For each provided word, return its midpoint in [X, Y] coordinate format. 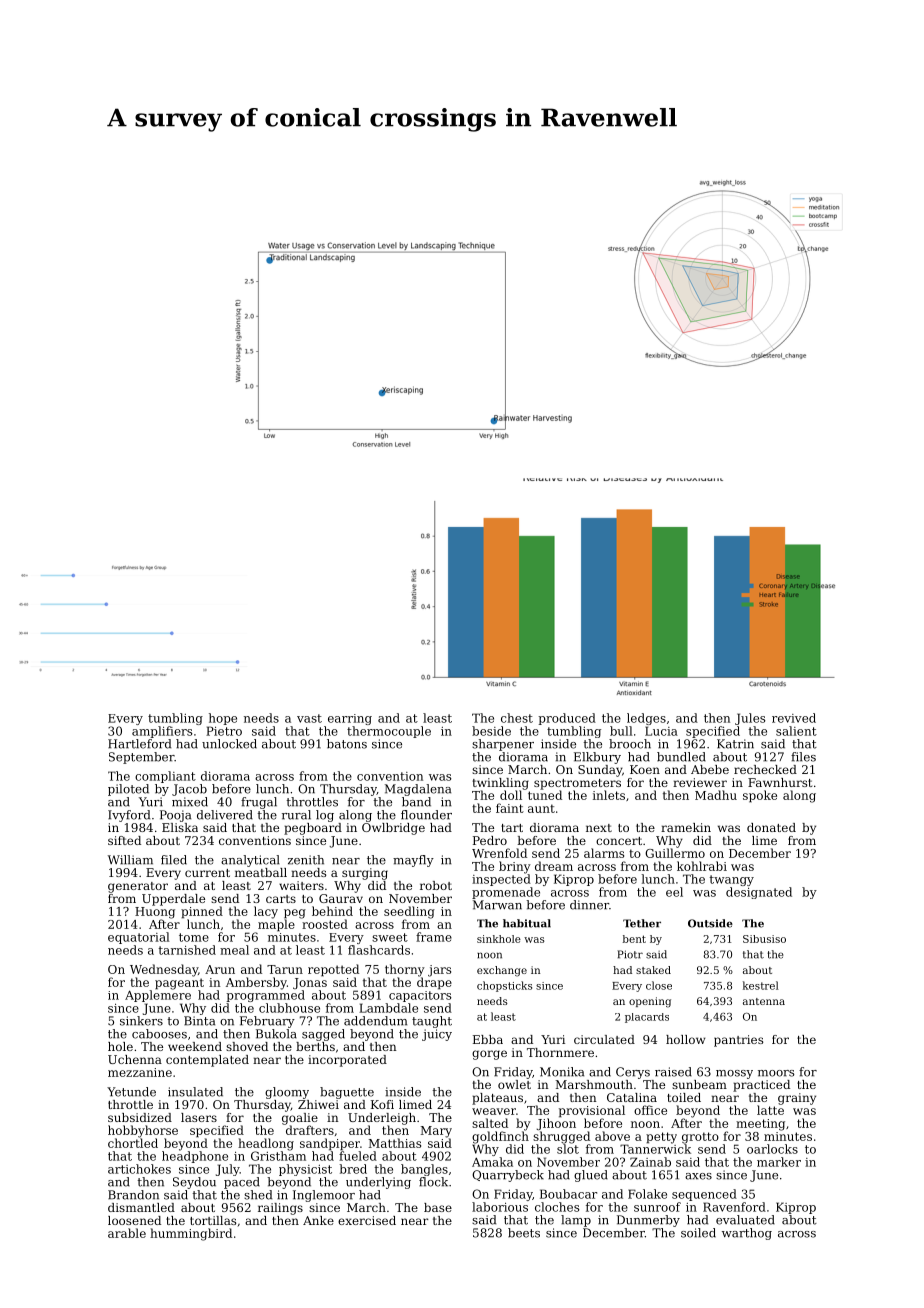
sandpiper [330, 1144]
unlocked [229, 744]
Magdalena [418, 790]
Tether [642, 923]
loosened [134, 1220]
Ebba [488, 1039]
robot [436, 885]
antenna [764, 1001]
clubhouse [289, 1008]
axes [698, 1176]
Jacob [189, 790]
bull [621, 731]
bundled [681, 757]
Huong [155, 913]
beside [491, 731]
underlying [378, 1183]
